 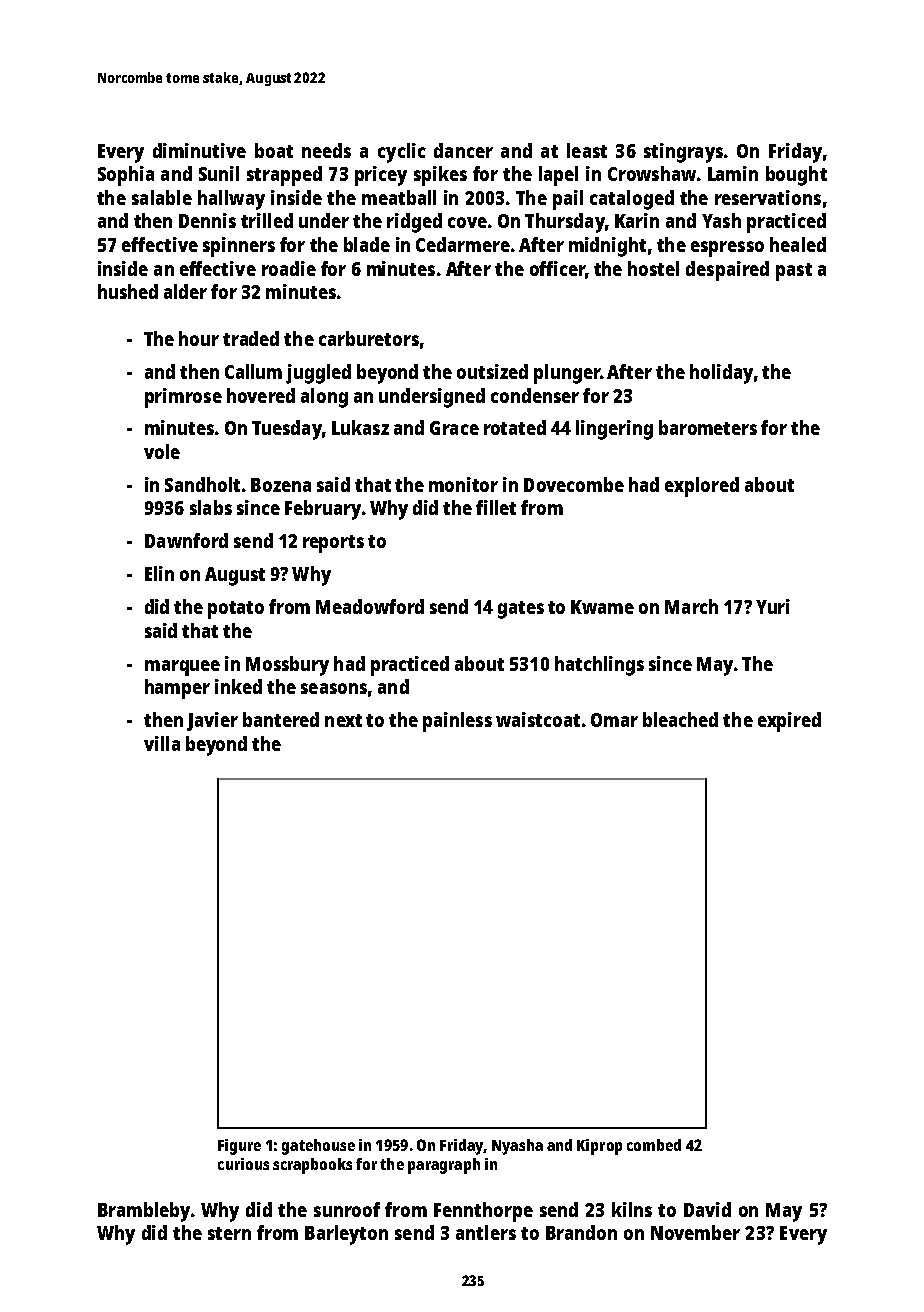 I want to click on Lukasz, so click(x=360, y=427).
